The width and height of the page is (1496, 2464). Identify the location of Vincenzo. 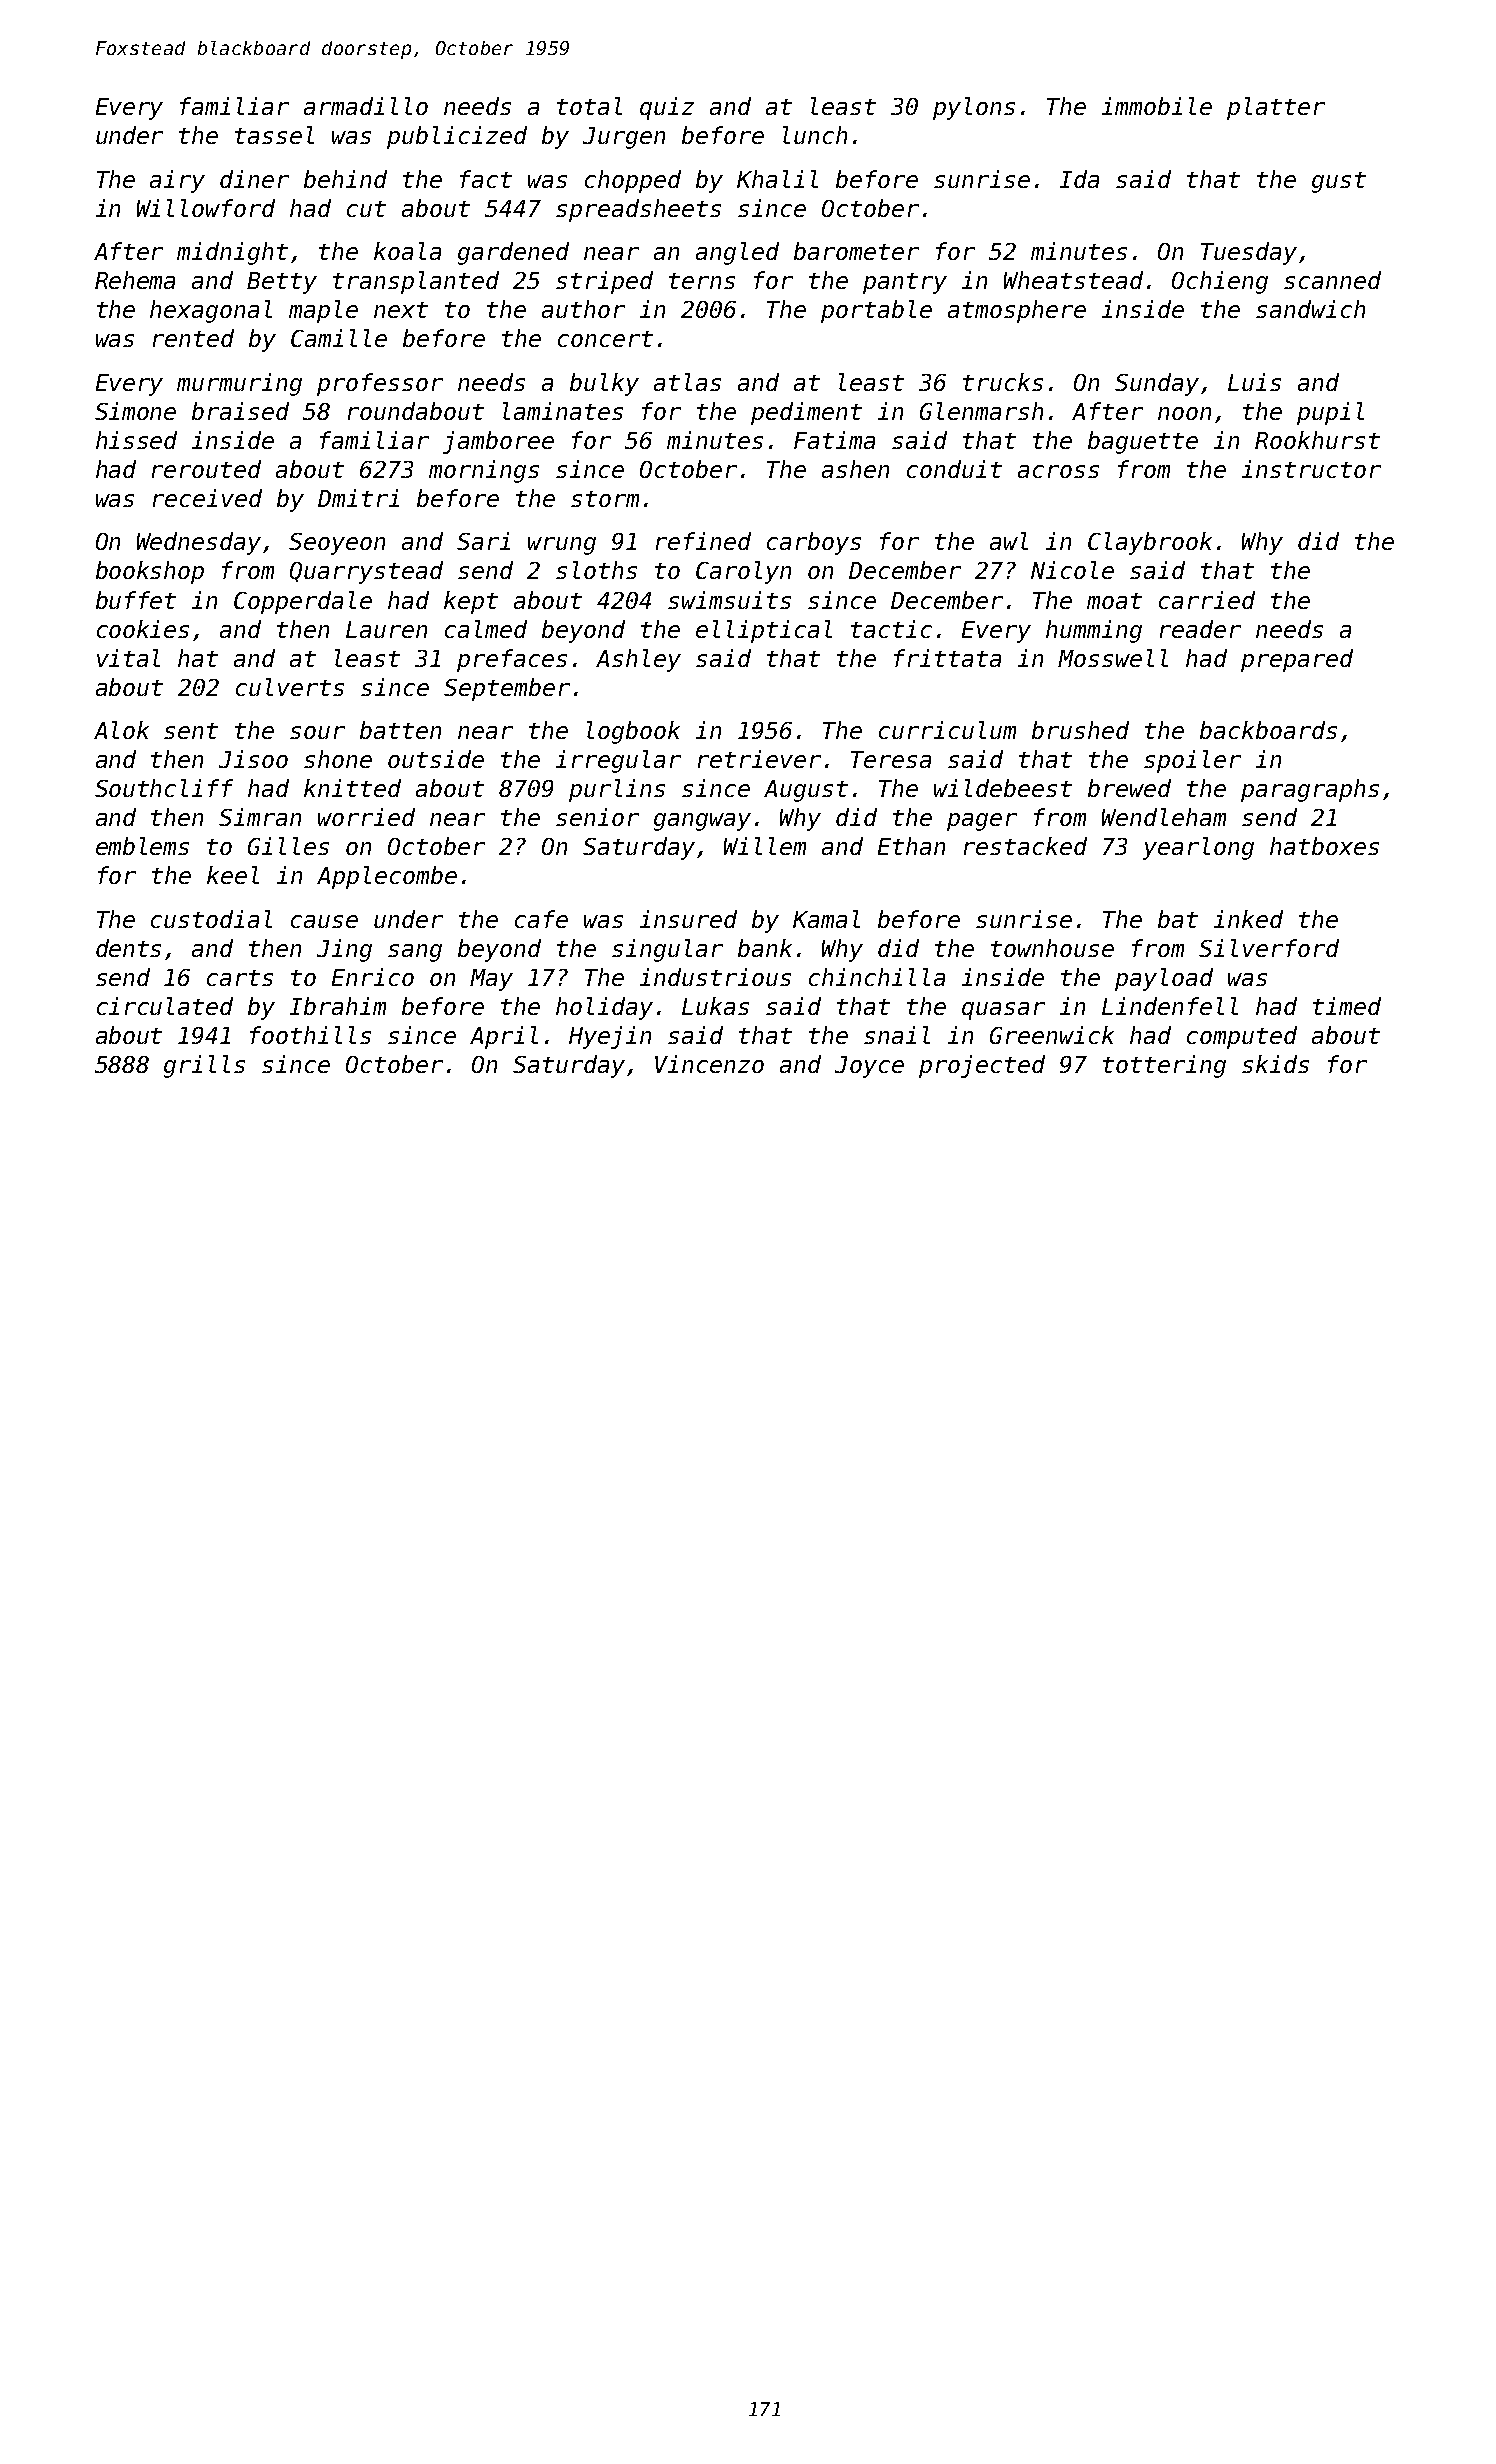
(709, 1064).
